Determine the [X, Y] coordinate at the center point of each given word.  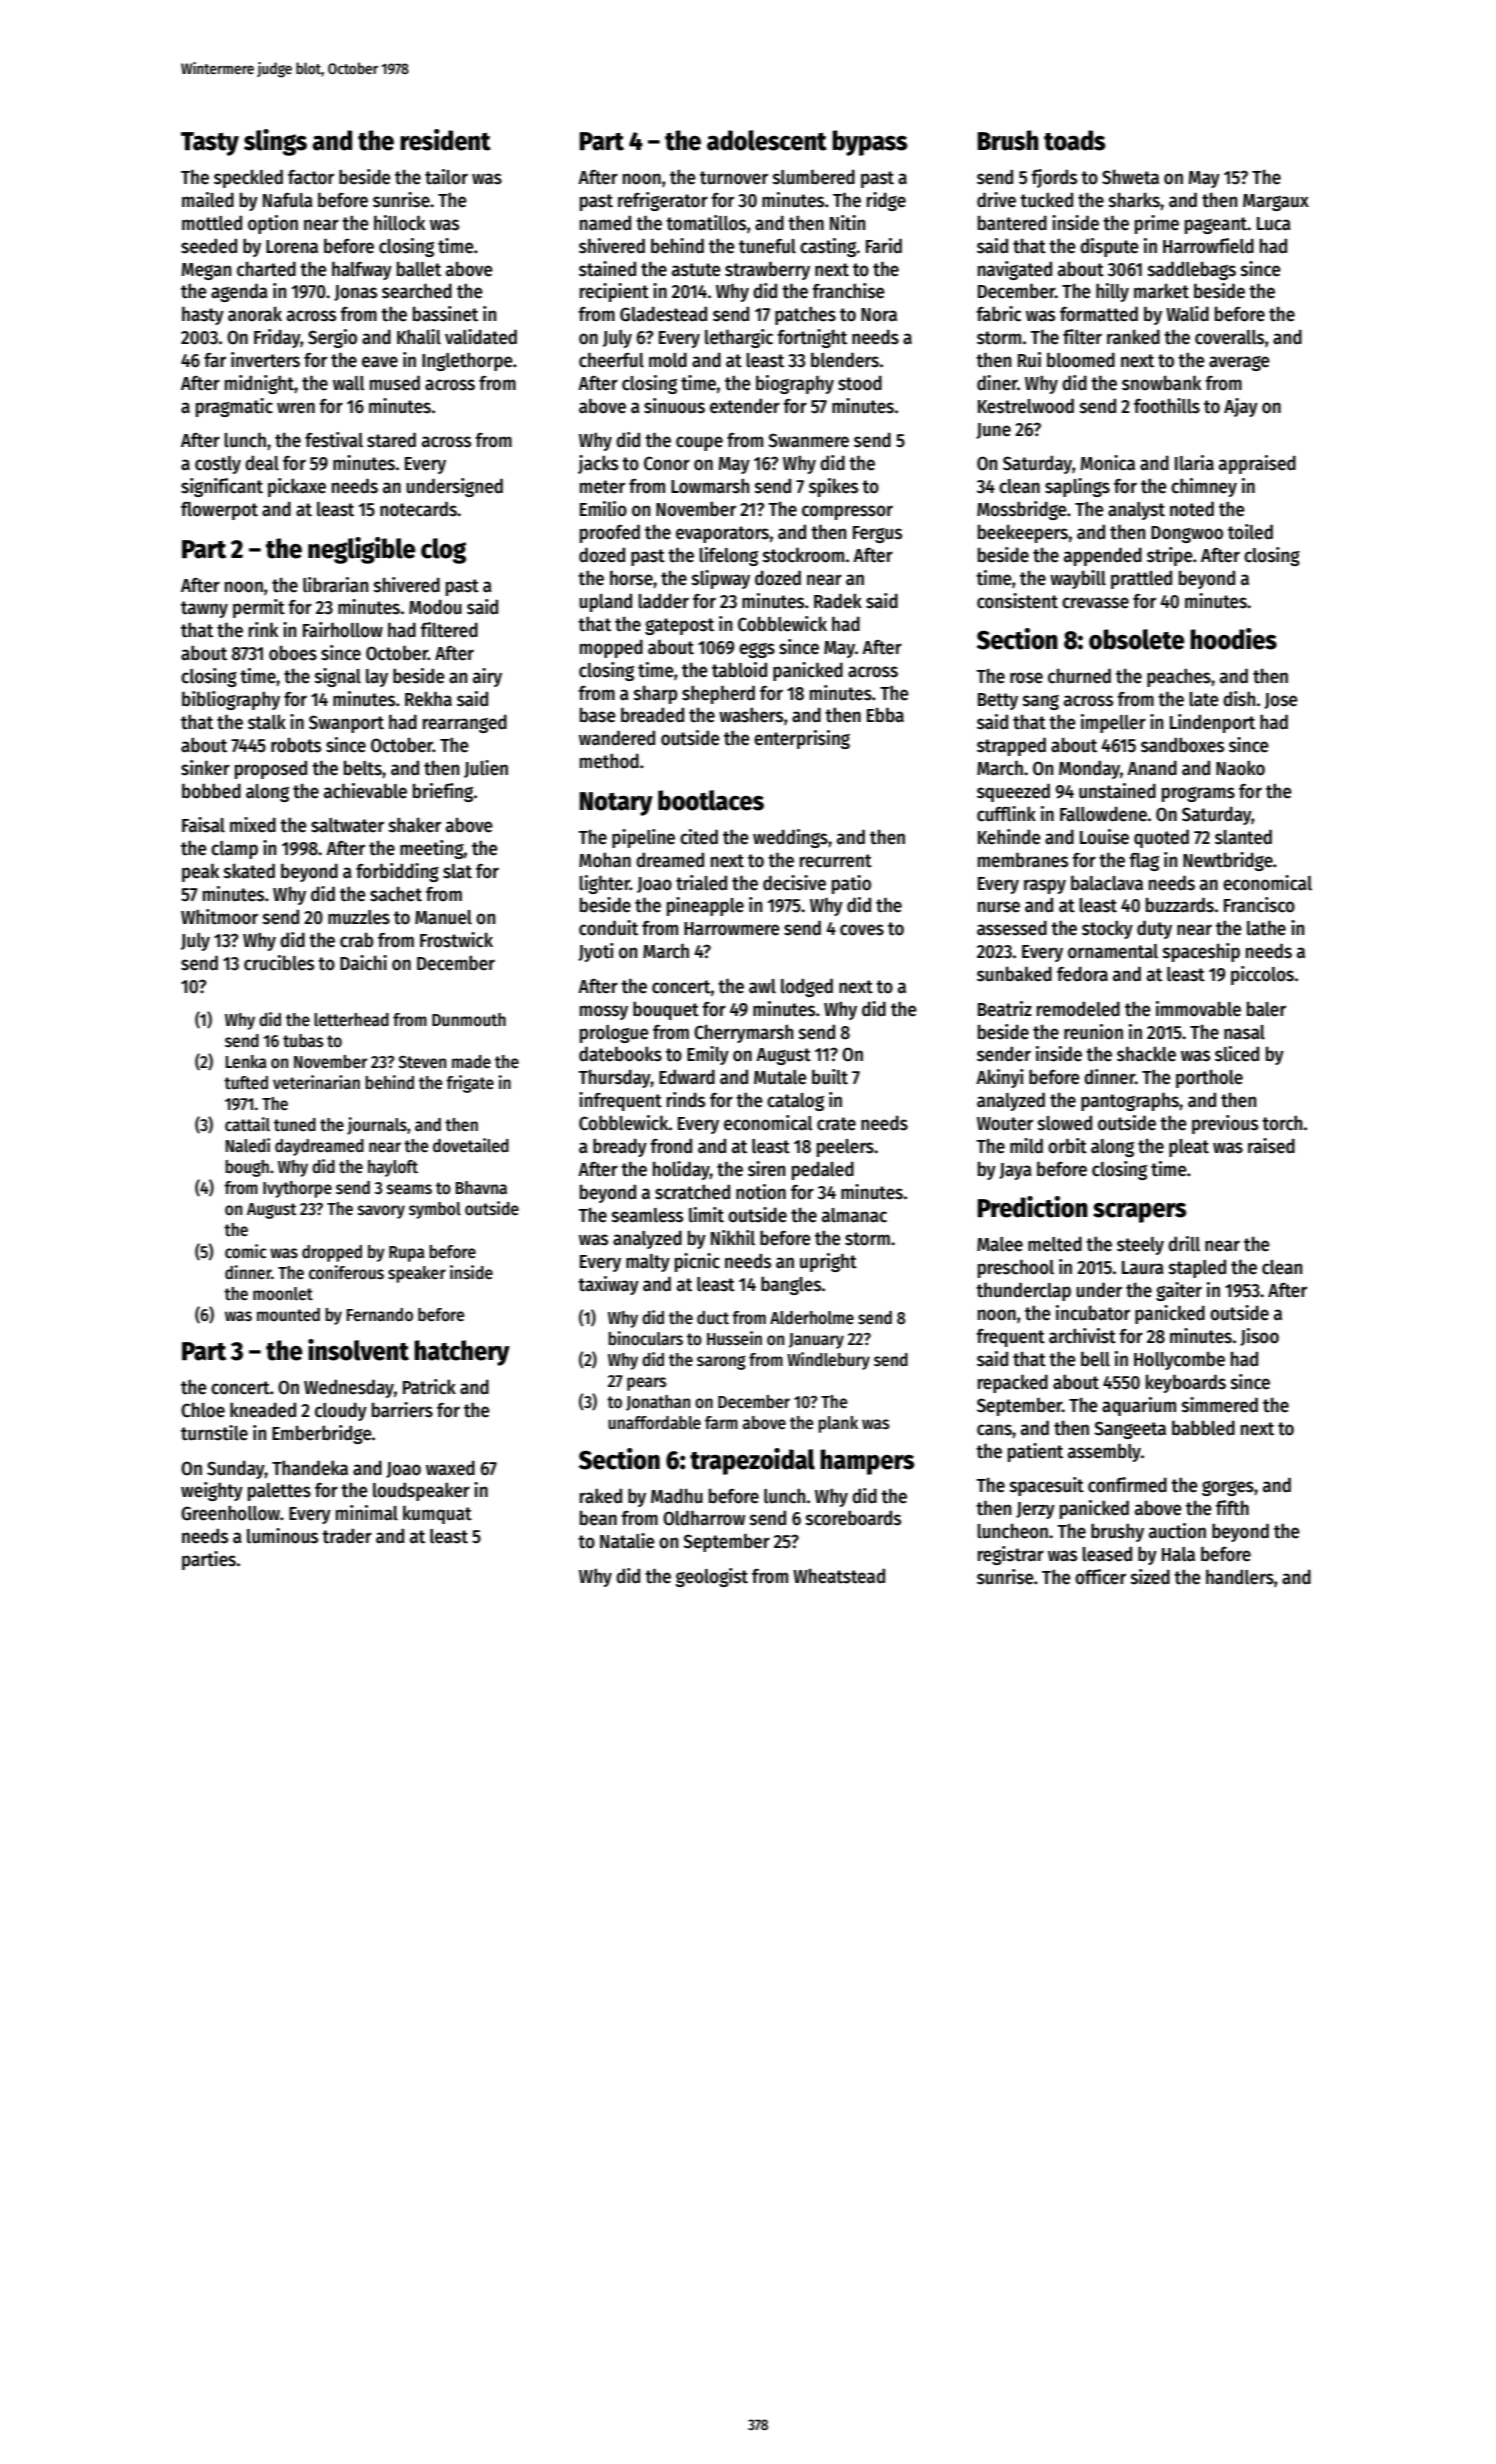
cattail [247, 1124]
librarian [335, 585]
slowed [1065, 1123]
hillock [399, 223]
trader [347, 1536]
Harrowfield [1208, 246]
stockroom [803, 555]
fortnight [812, 338]
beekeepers [1023, 533]
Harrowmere [732, 929]
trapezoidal [752, 1461]
